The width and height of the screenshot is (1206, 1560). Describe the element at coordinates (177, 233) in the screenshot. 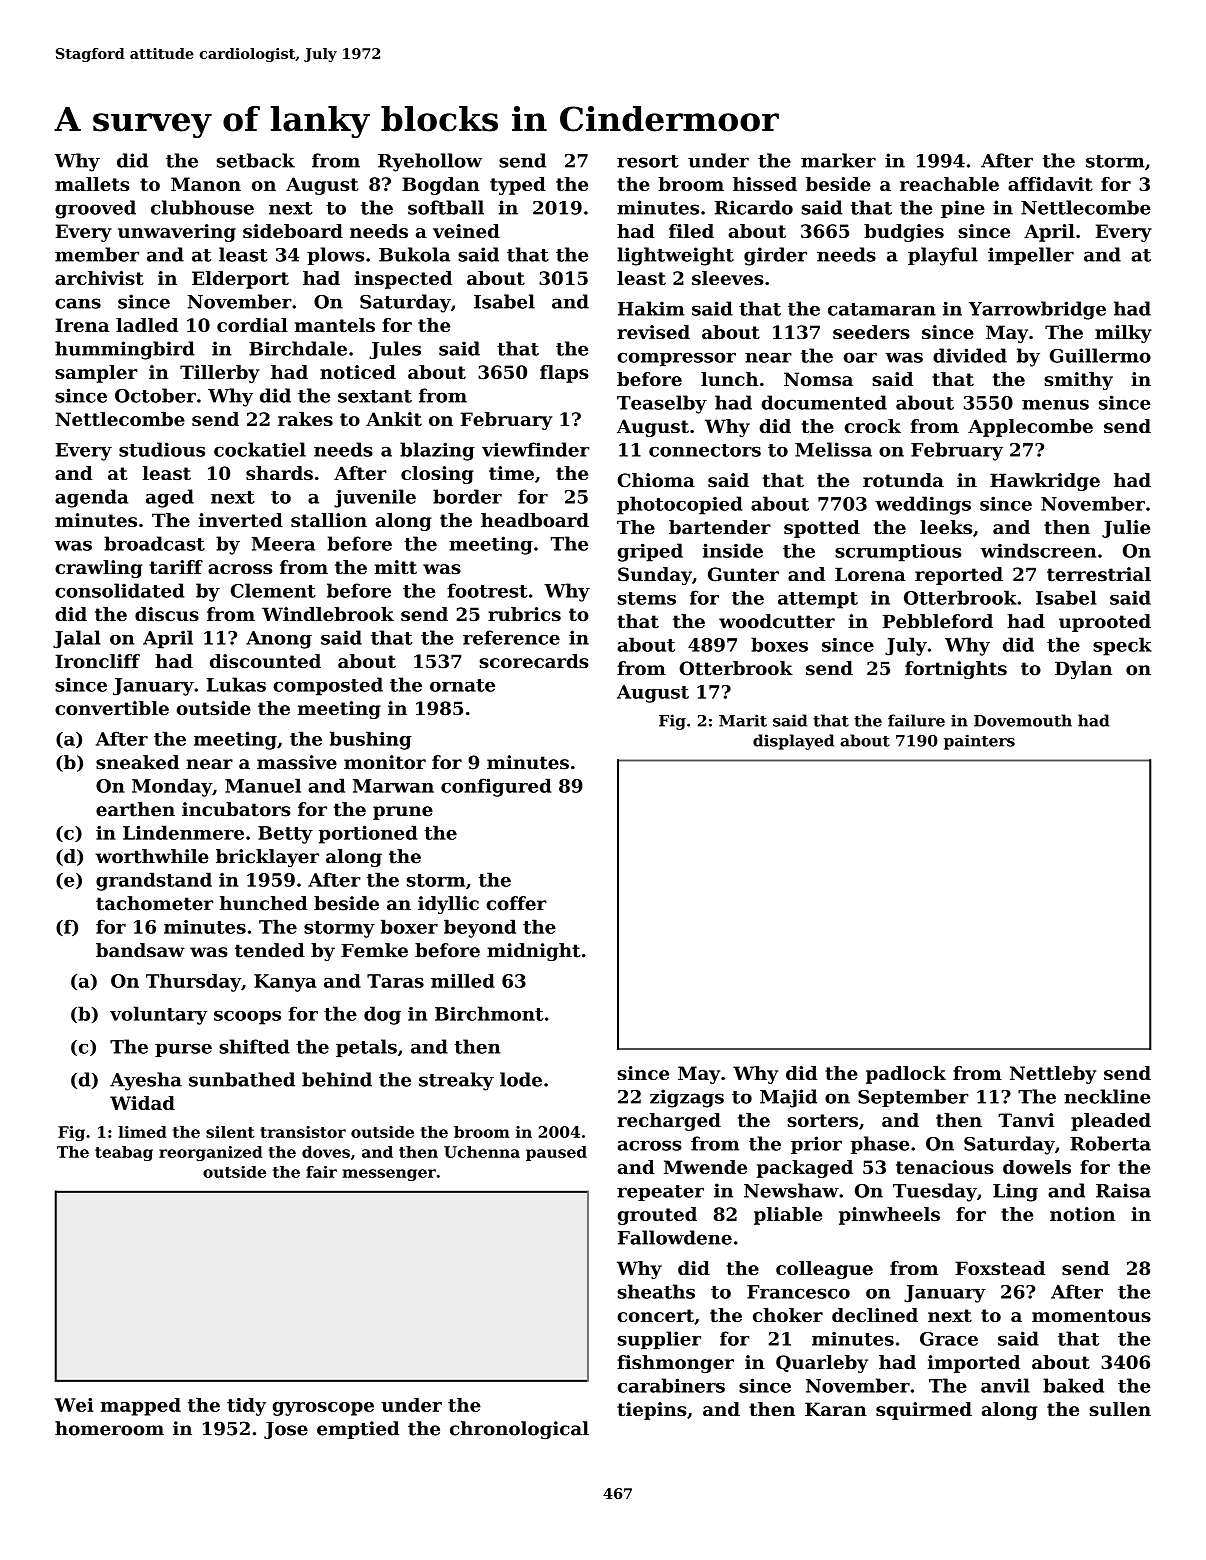

I see `unwavering` at that location.
